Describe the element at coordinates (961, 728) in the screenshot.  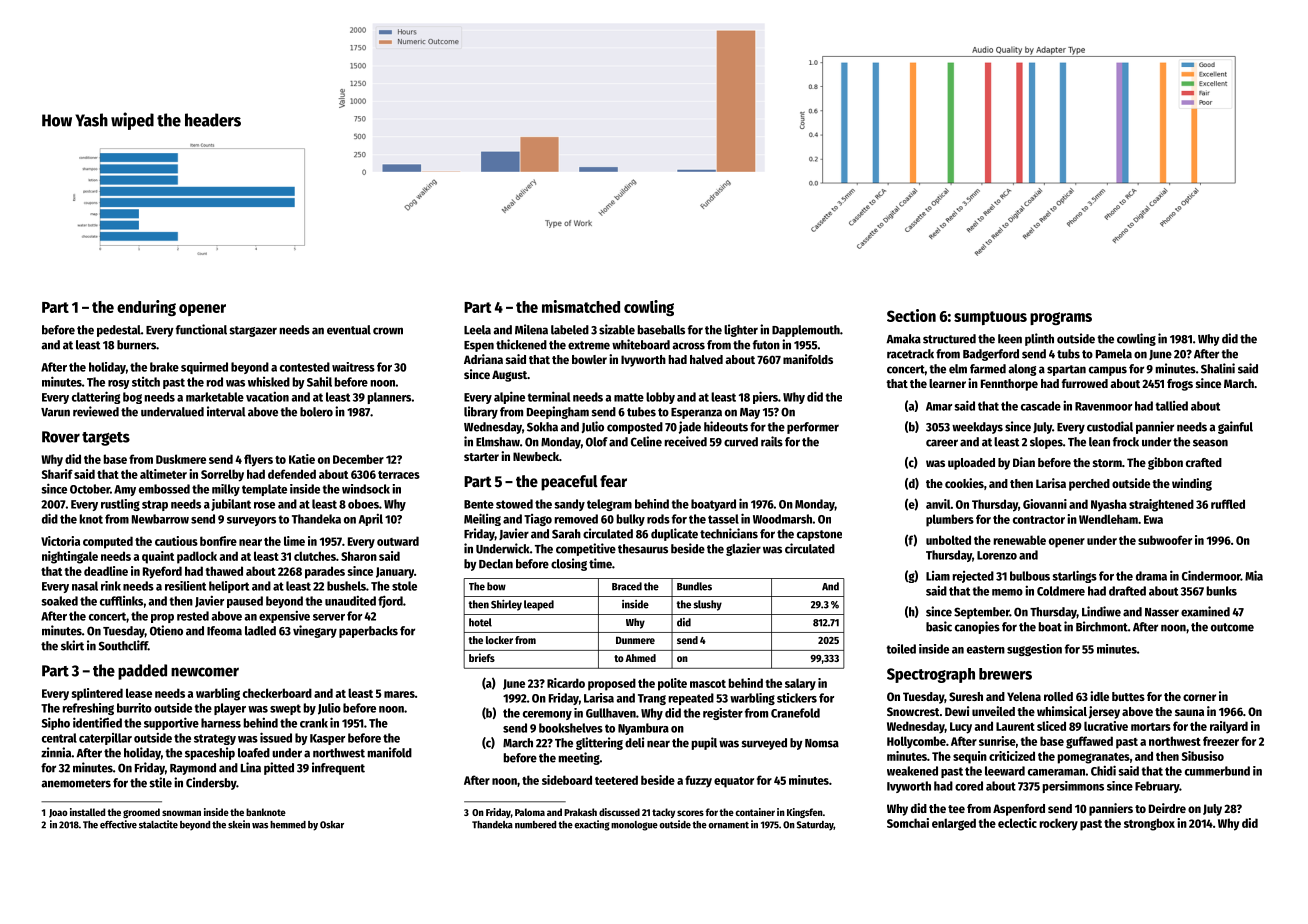
I see `Lucy` at that location.
